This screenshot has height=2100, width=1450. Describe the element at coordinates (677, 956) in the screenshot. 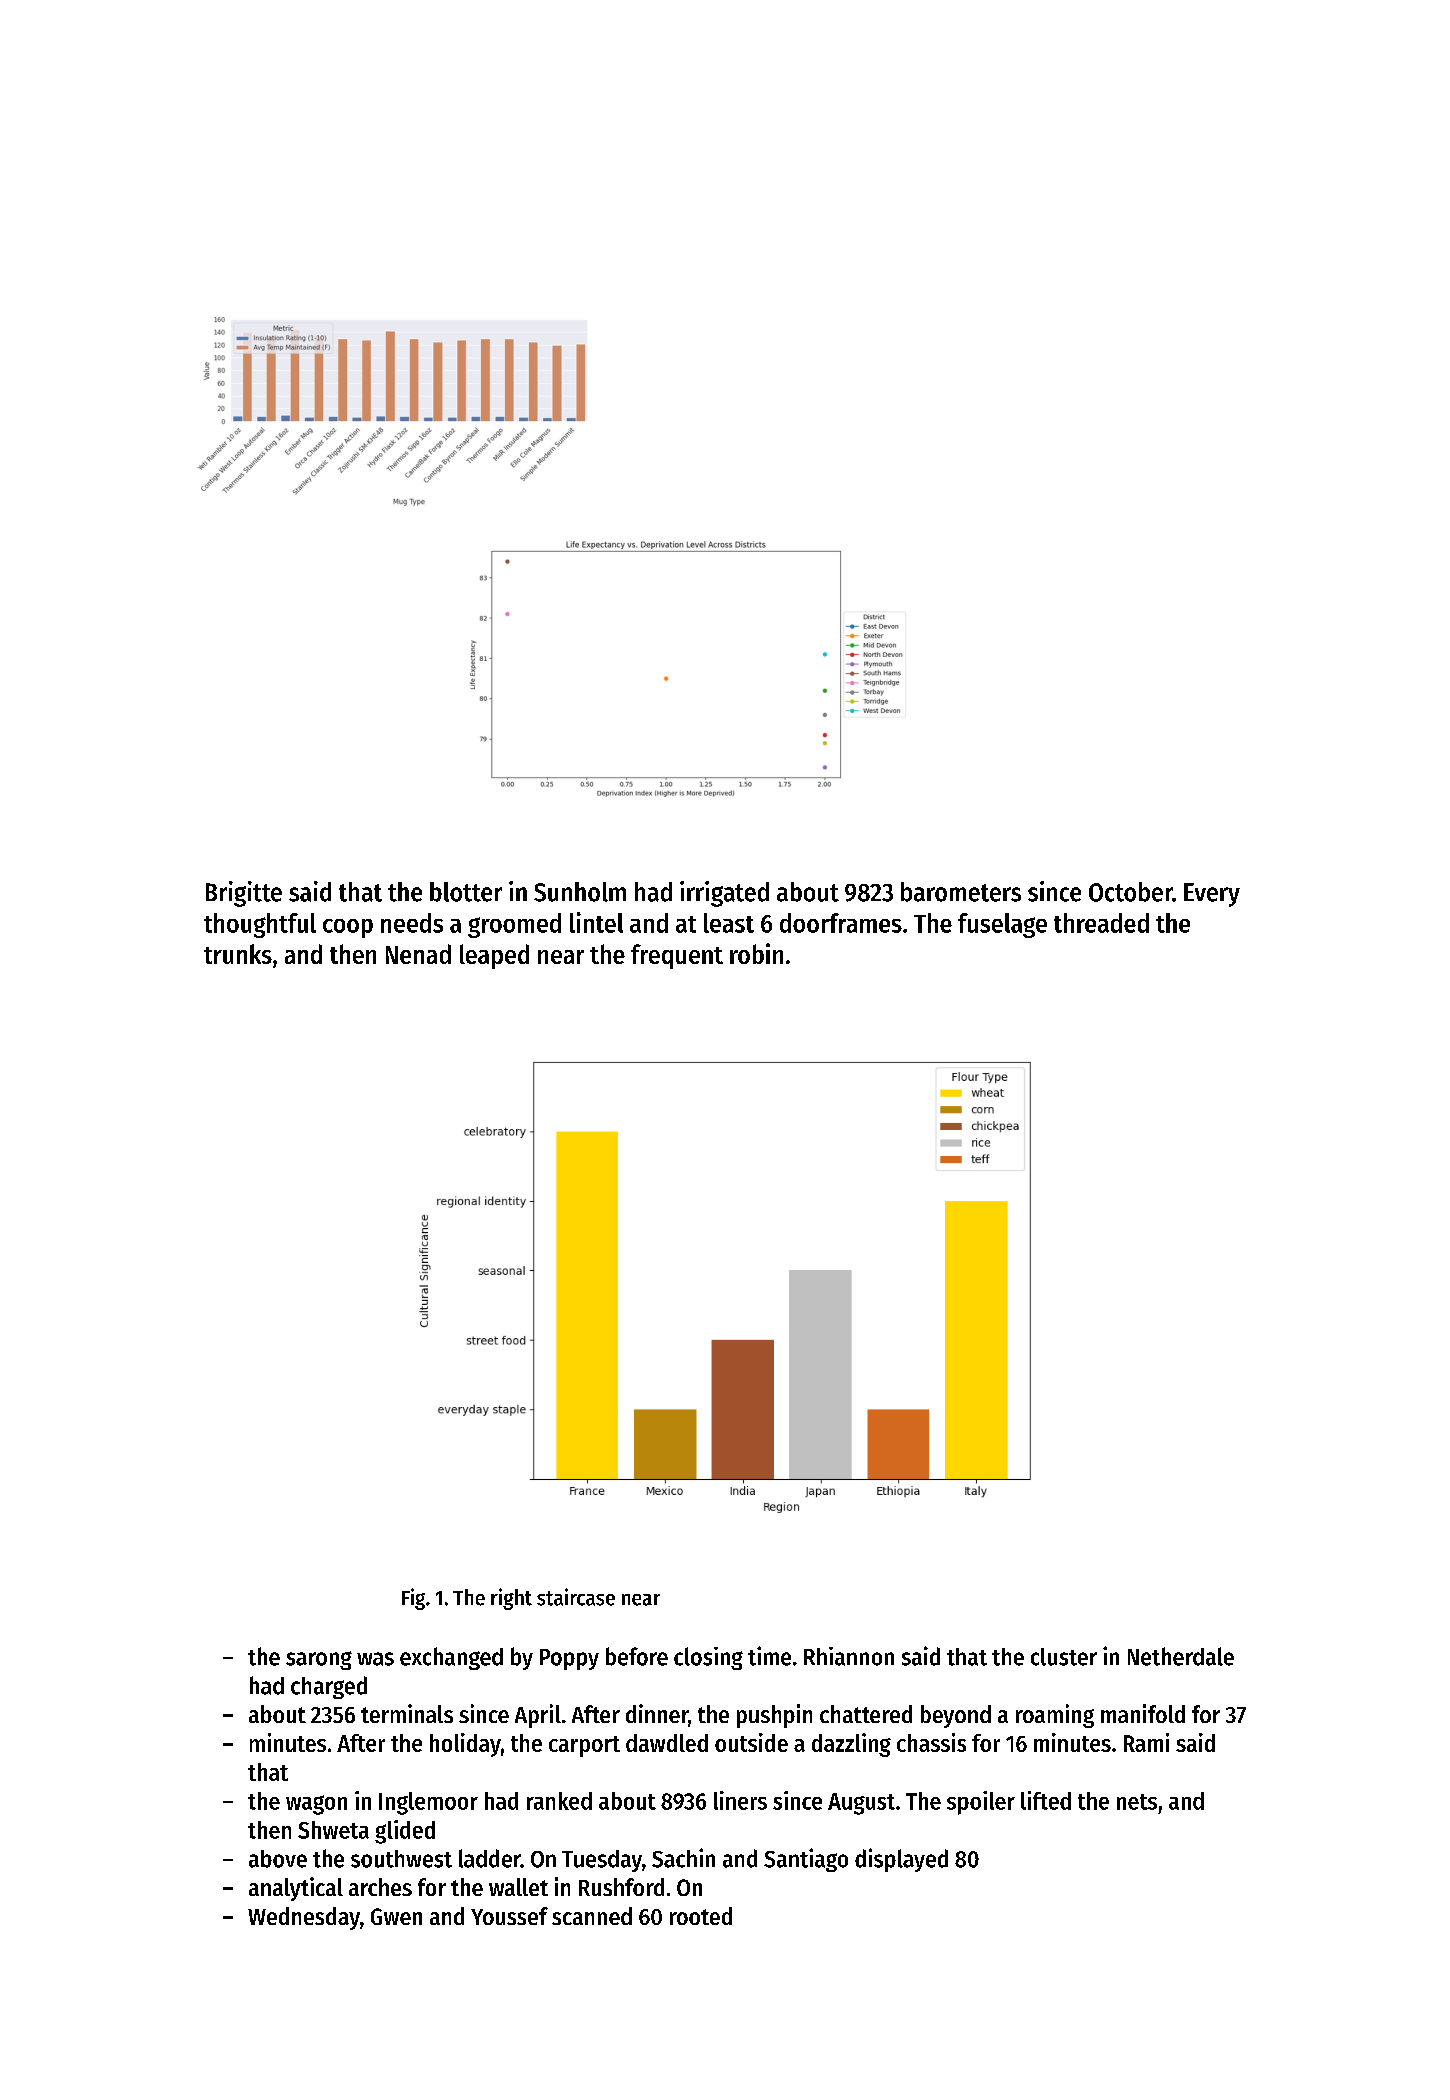

I see `frequent` at that location.
